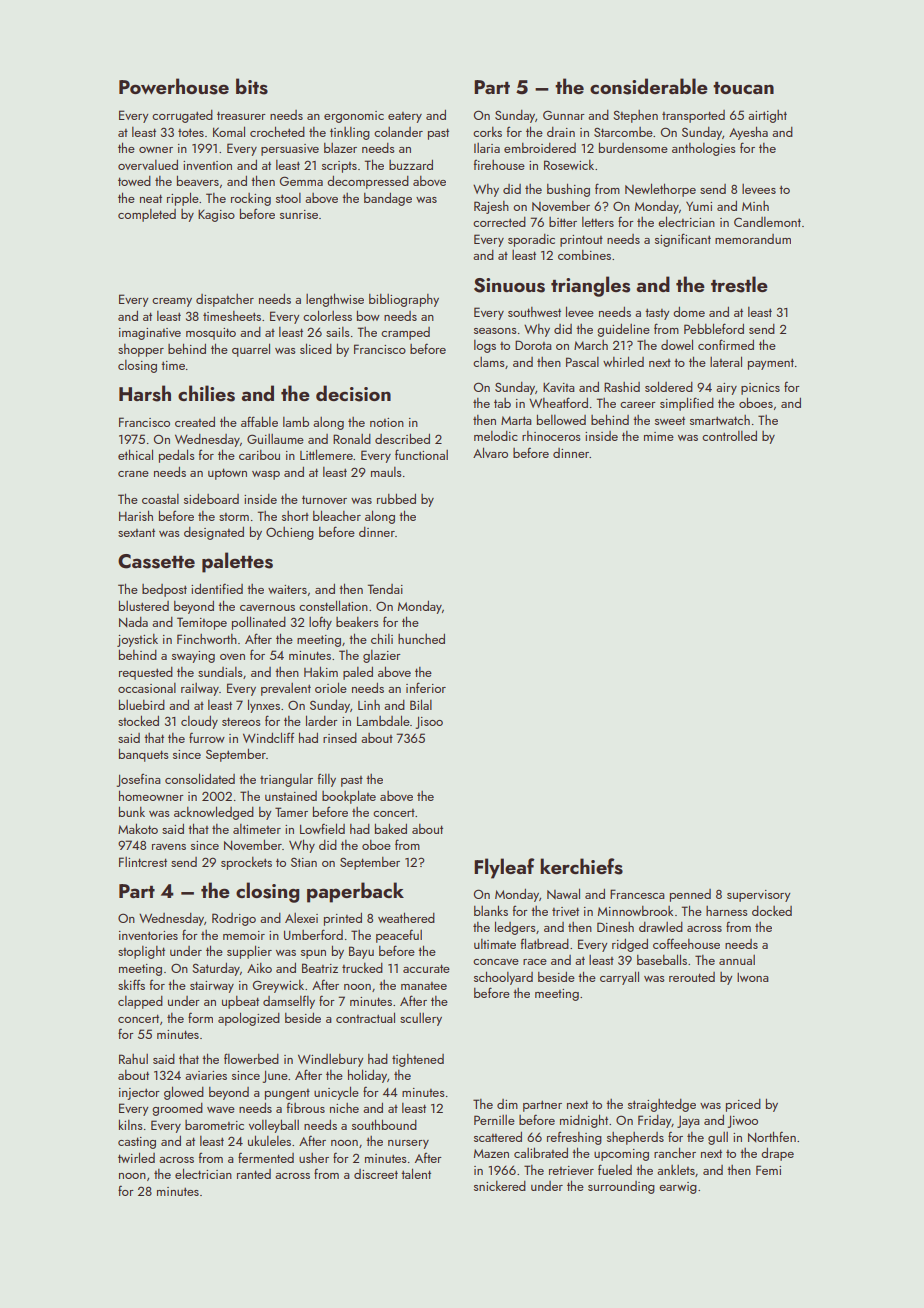 The width and height of the screenshot is (924, 1308). I want to click on eatery, so click(405, 117).
